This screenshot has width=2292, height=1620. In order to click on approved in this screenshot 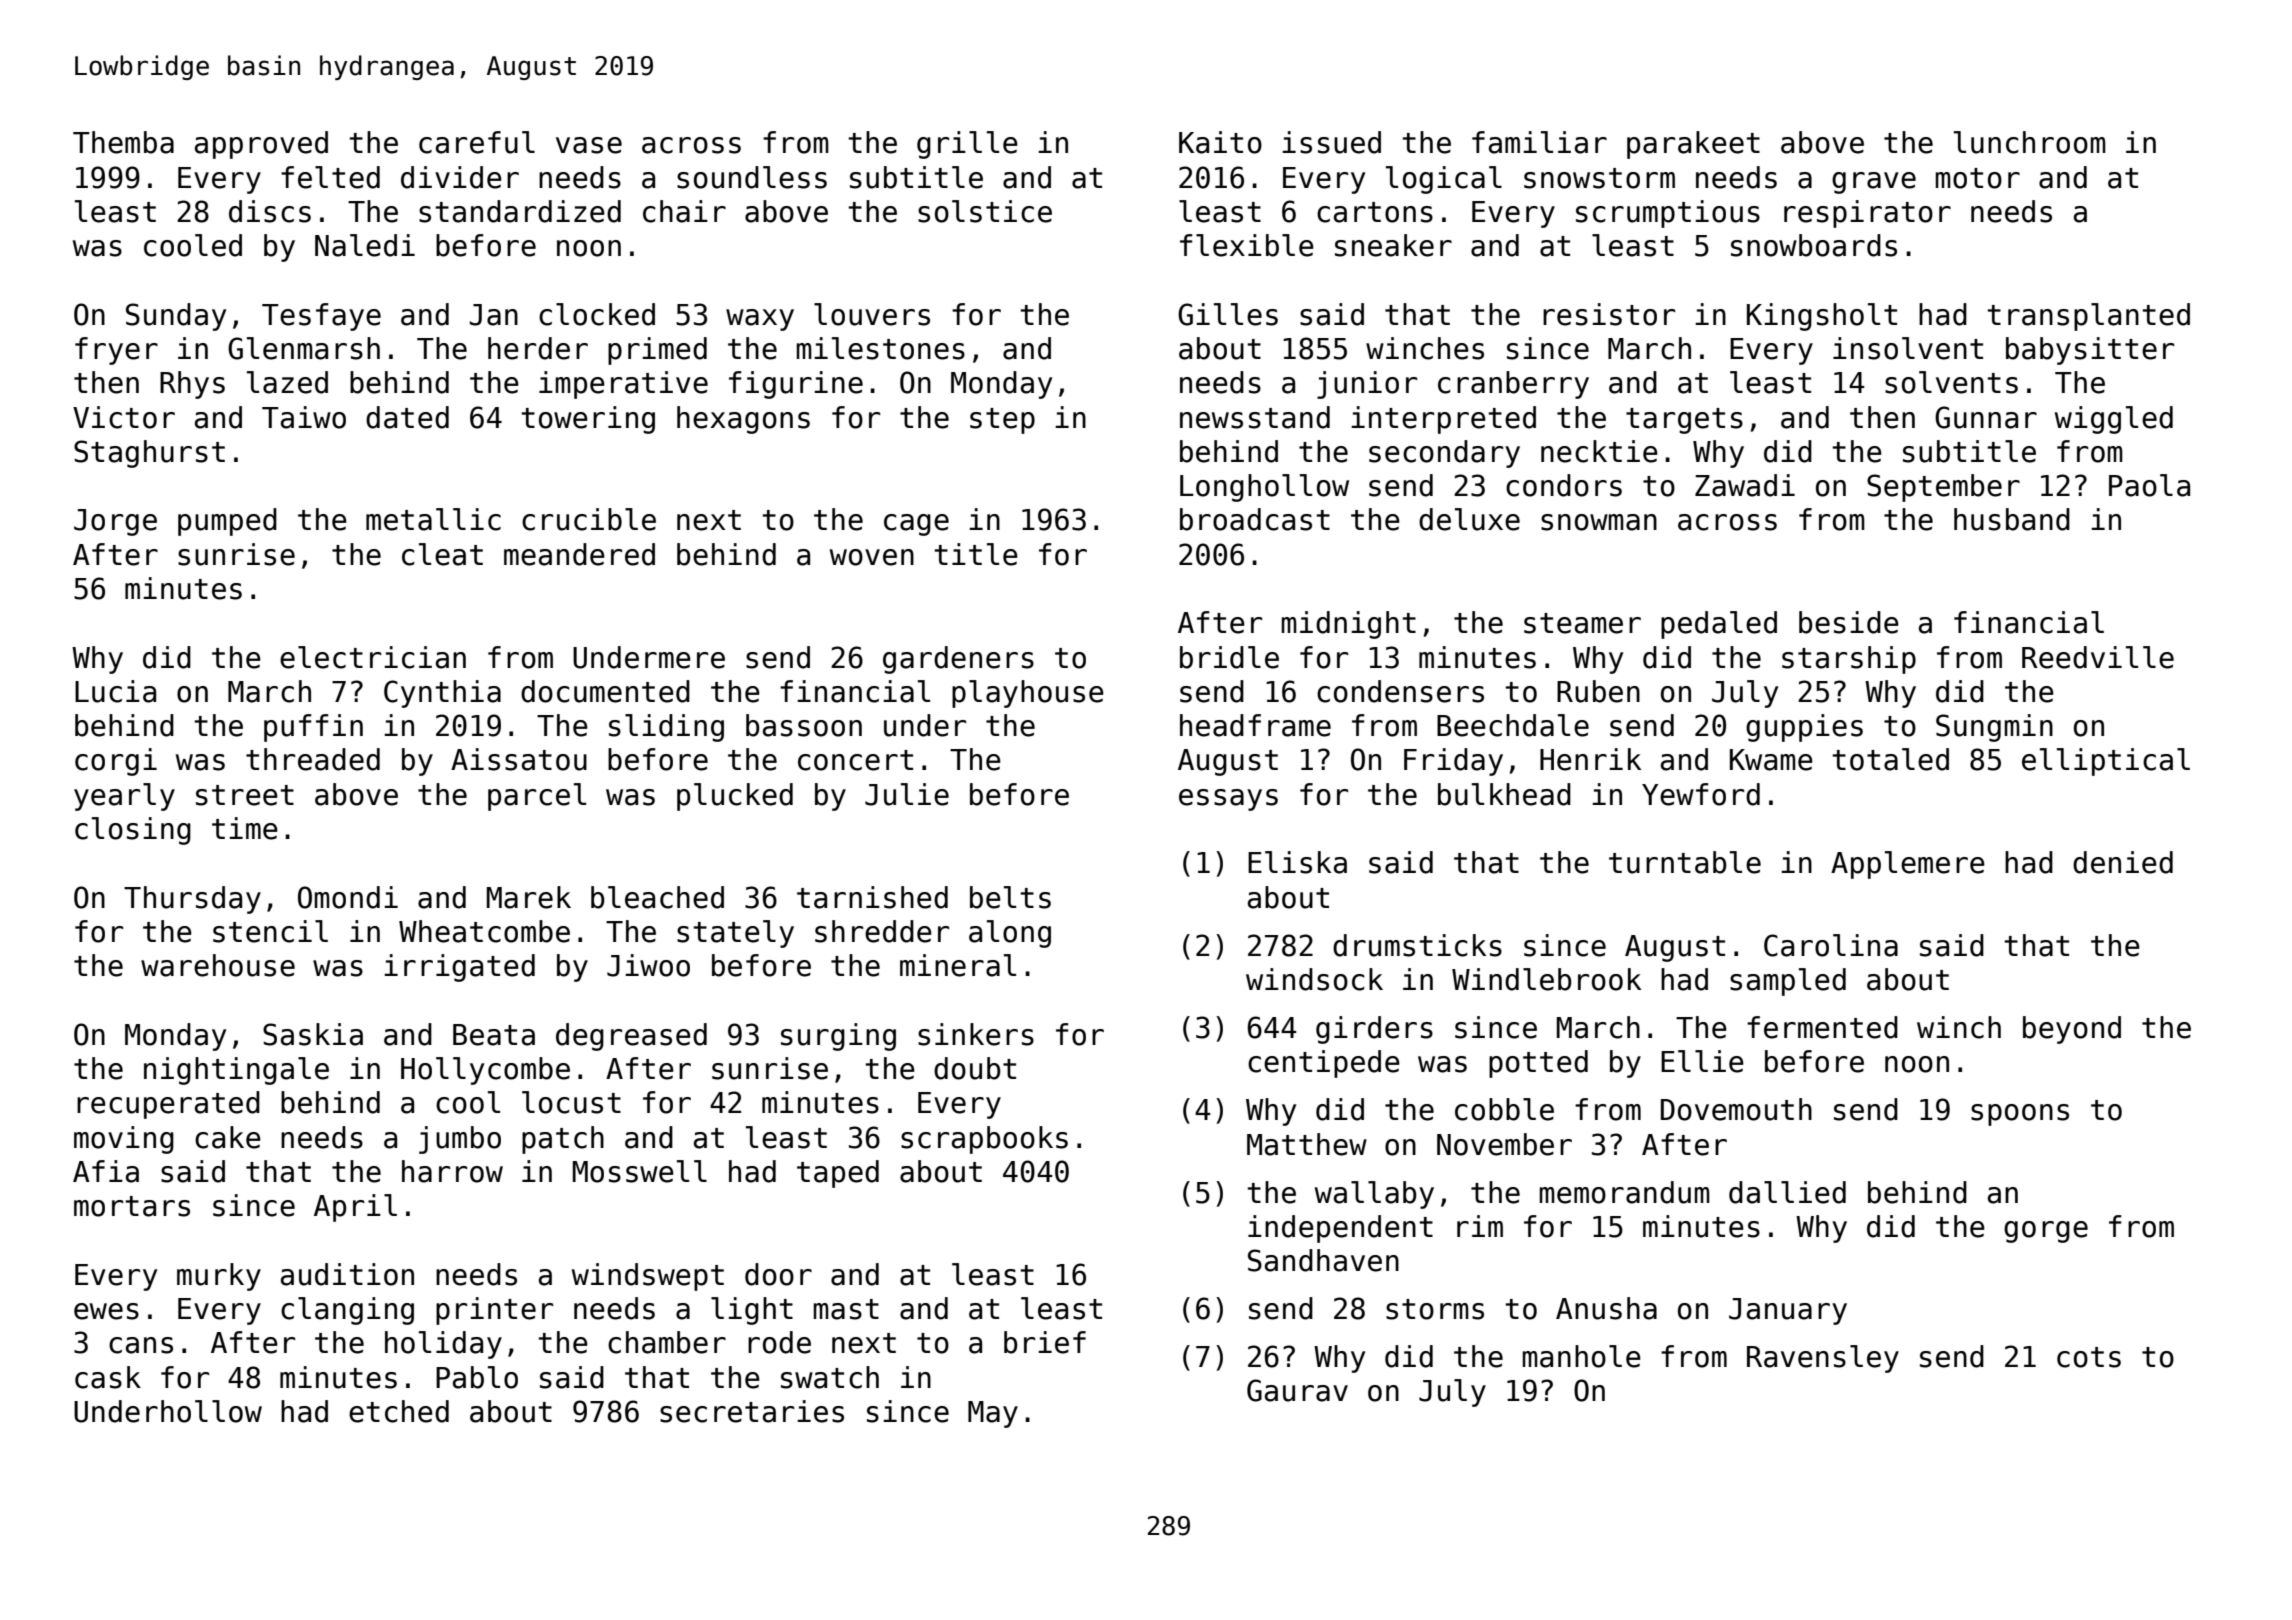, I will do `click(261, 145)`.
